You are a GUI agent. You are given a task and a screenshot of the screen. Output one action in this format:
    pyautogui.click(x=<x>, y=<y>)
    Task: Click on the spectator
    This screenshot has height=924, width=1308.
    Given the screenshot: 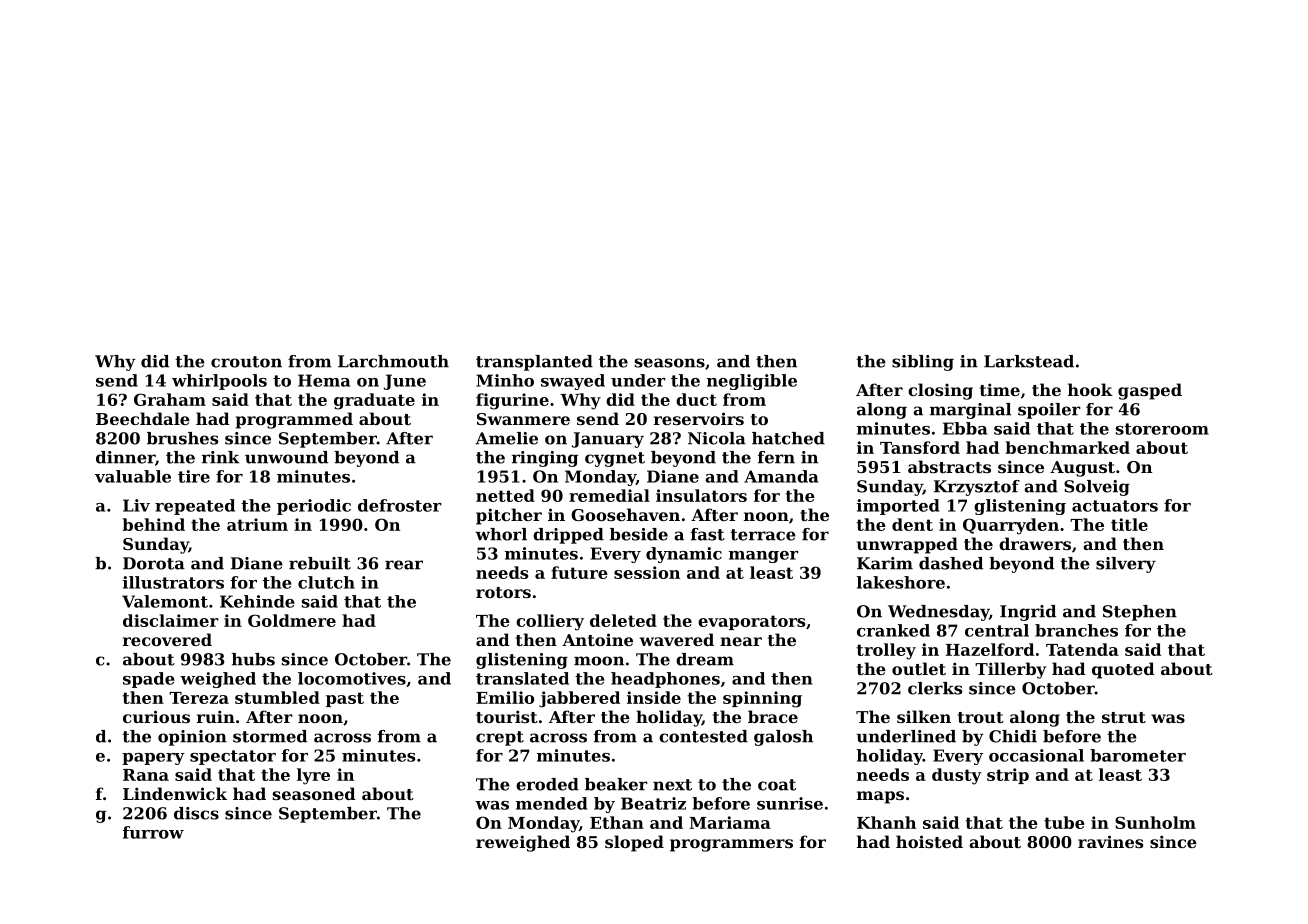 What is the action you would take?
    pyautogui.click(x=233, y=757)
